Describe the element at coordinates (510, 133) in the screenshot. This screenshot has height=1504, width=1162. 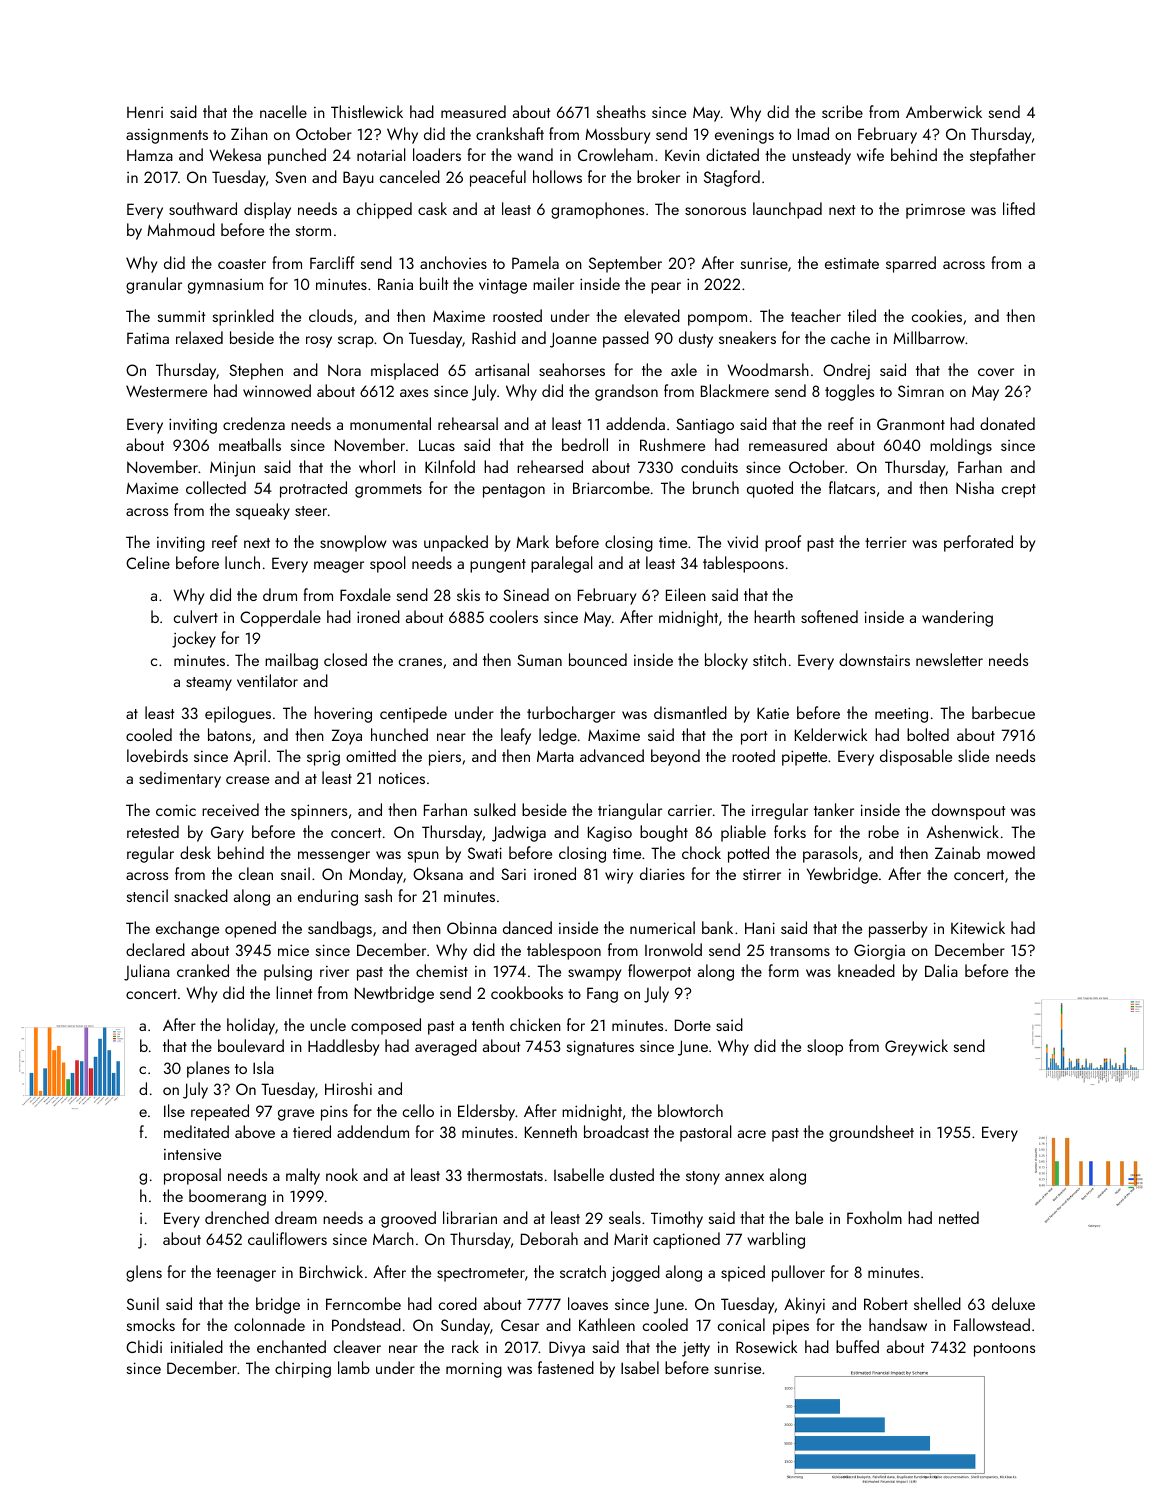
I see `crankshaft` at that location.
